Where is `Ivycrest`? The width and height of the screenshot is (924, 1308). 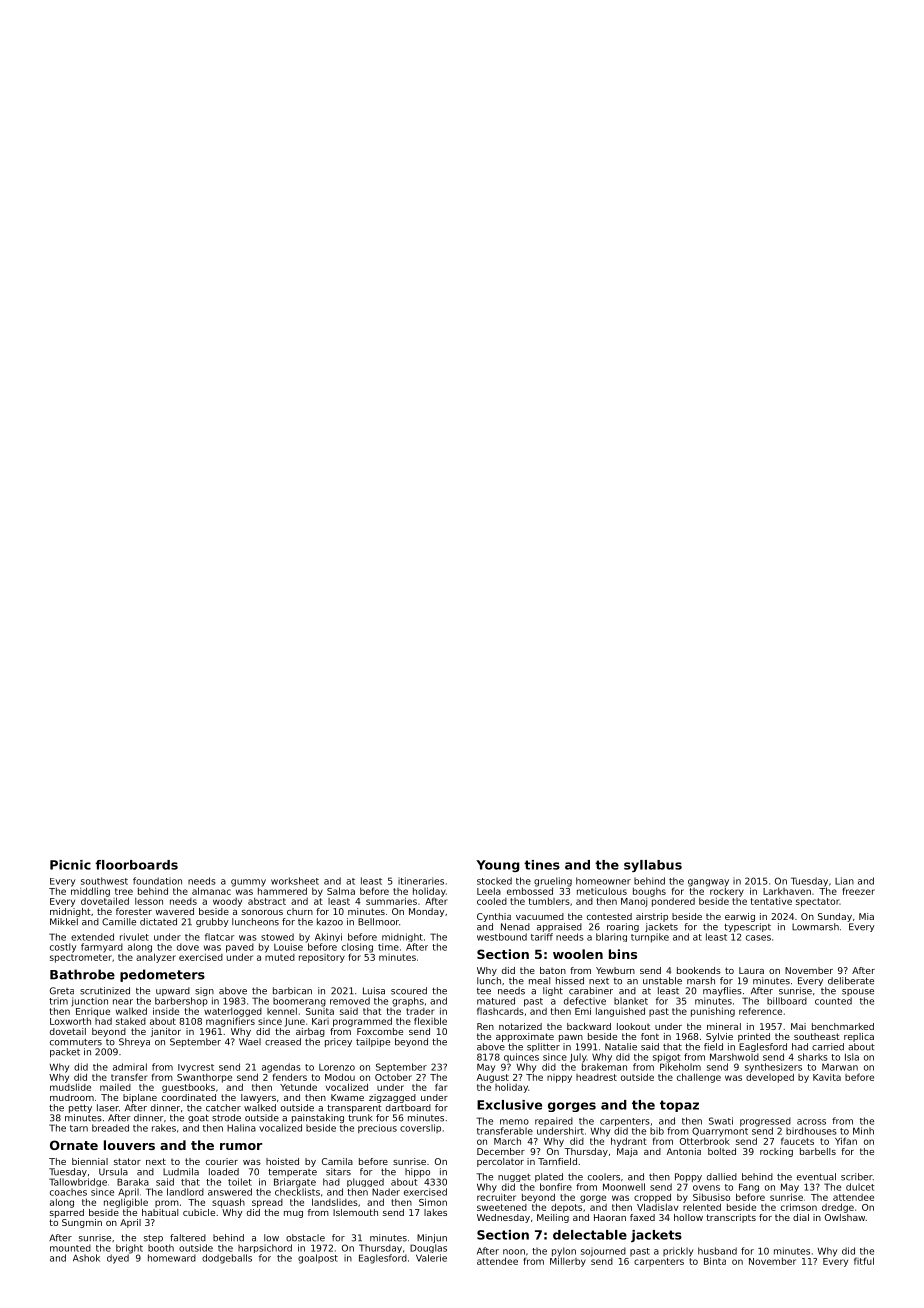
Ivycrest is located at coordinates (196, 1068).
